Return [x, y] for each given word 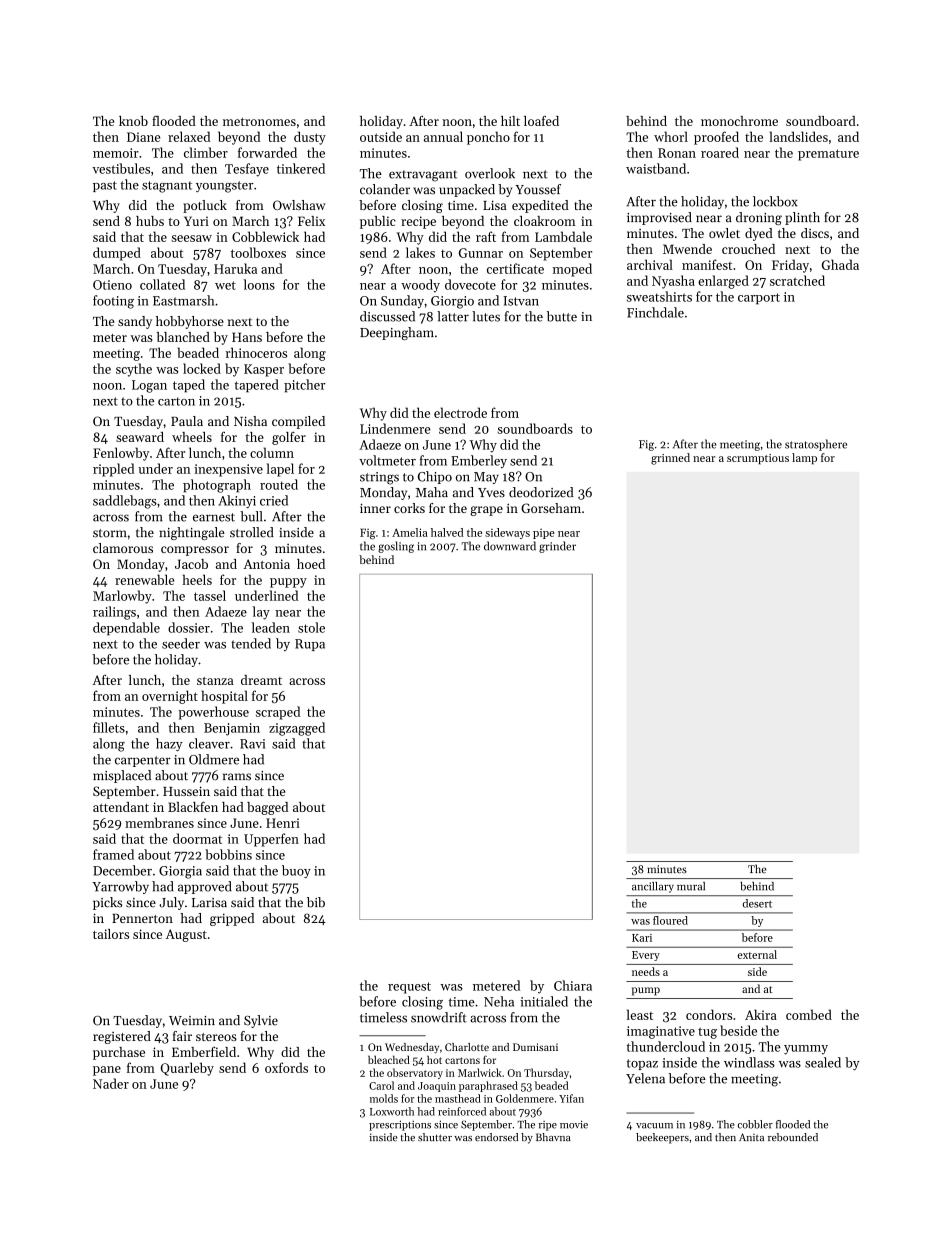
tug [707, 1033]
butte [562, 316]
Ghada [840, 264]
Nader [111, 1083]
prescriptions [400, 1126]
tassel [210, 595]
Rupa [310, 645]
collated [162, 284]
